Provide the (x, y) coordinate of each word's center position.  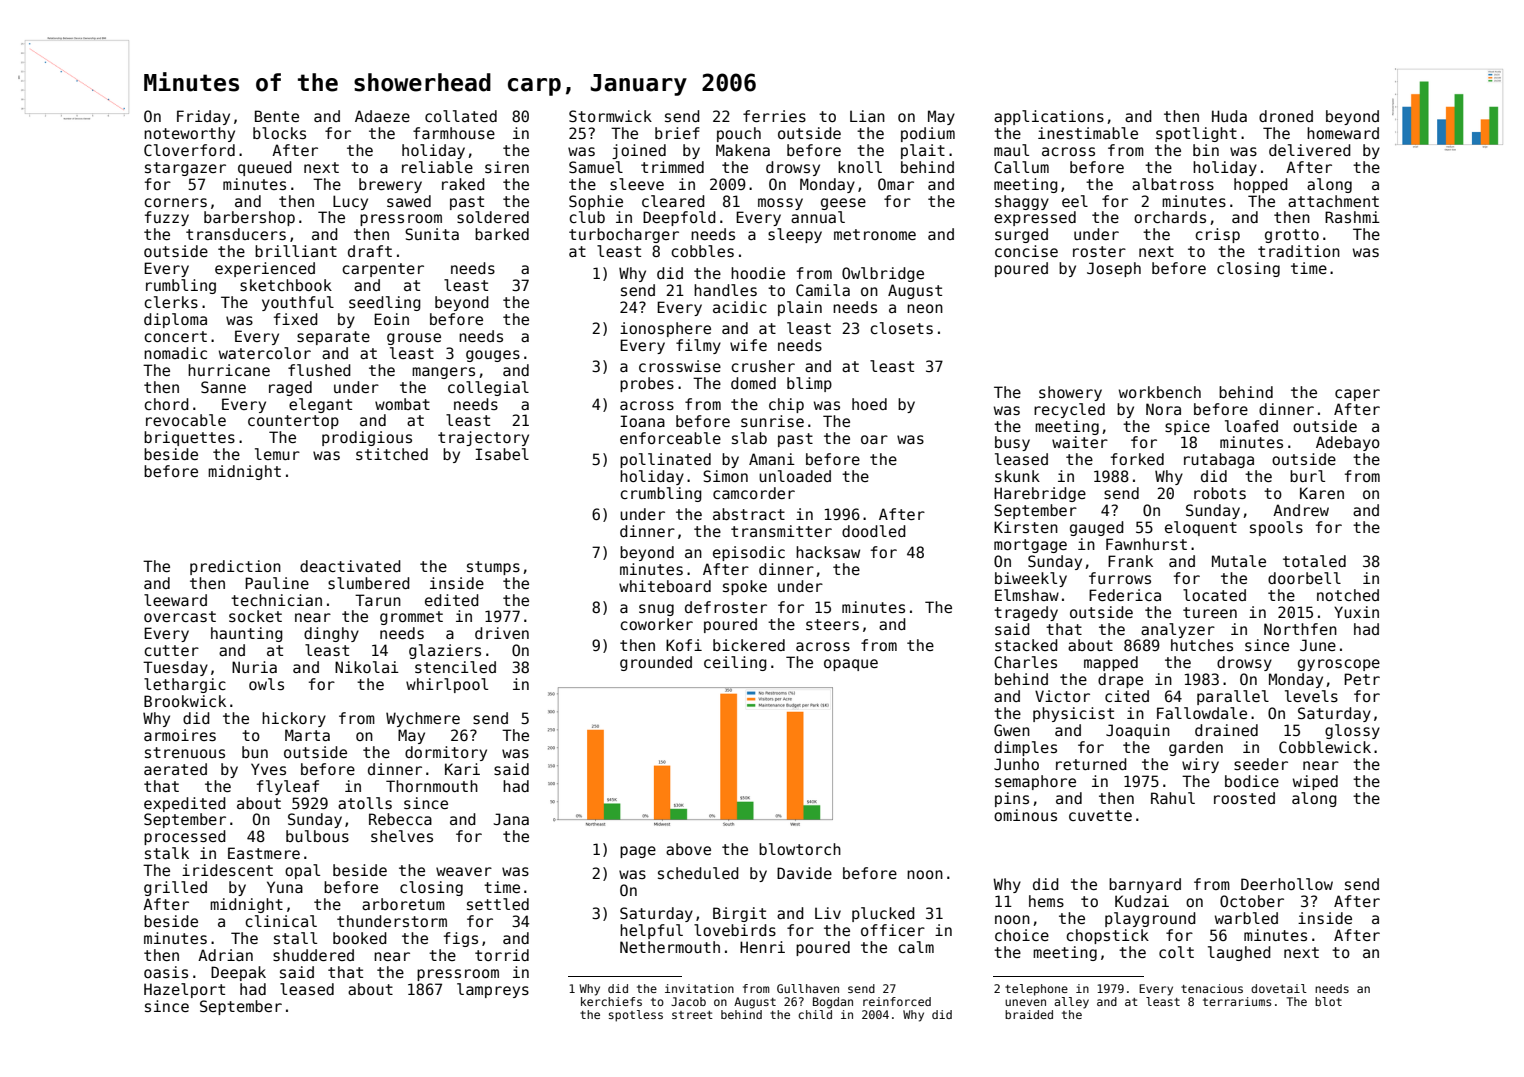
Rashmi (1352, 217)
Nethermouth (670, 947)
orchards (1170, 217)
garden (1196, 748)
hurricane (229, 370)
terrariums (1237, 1001)
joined (639, 151)
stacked (1026, 645)
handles (725, 290)
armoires (180, 735)
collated (461, 116)
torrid (502, 955)
